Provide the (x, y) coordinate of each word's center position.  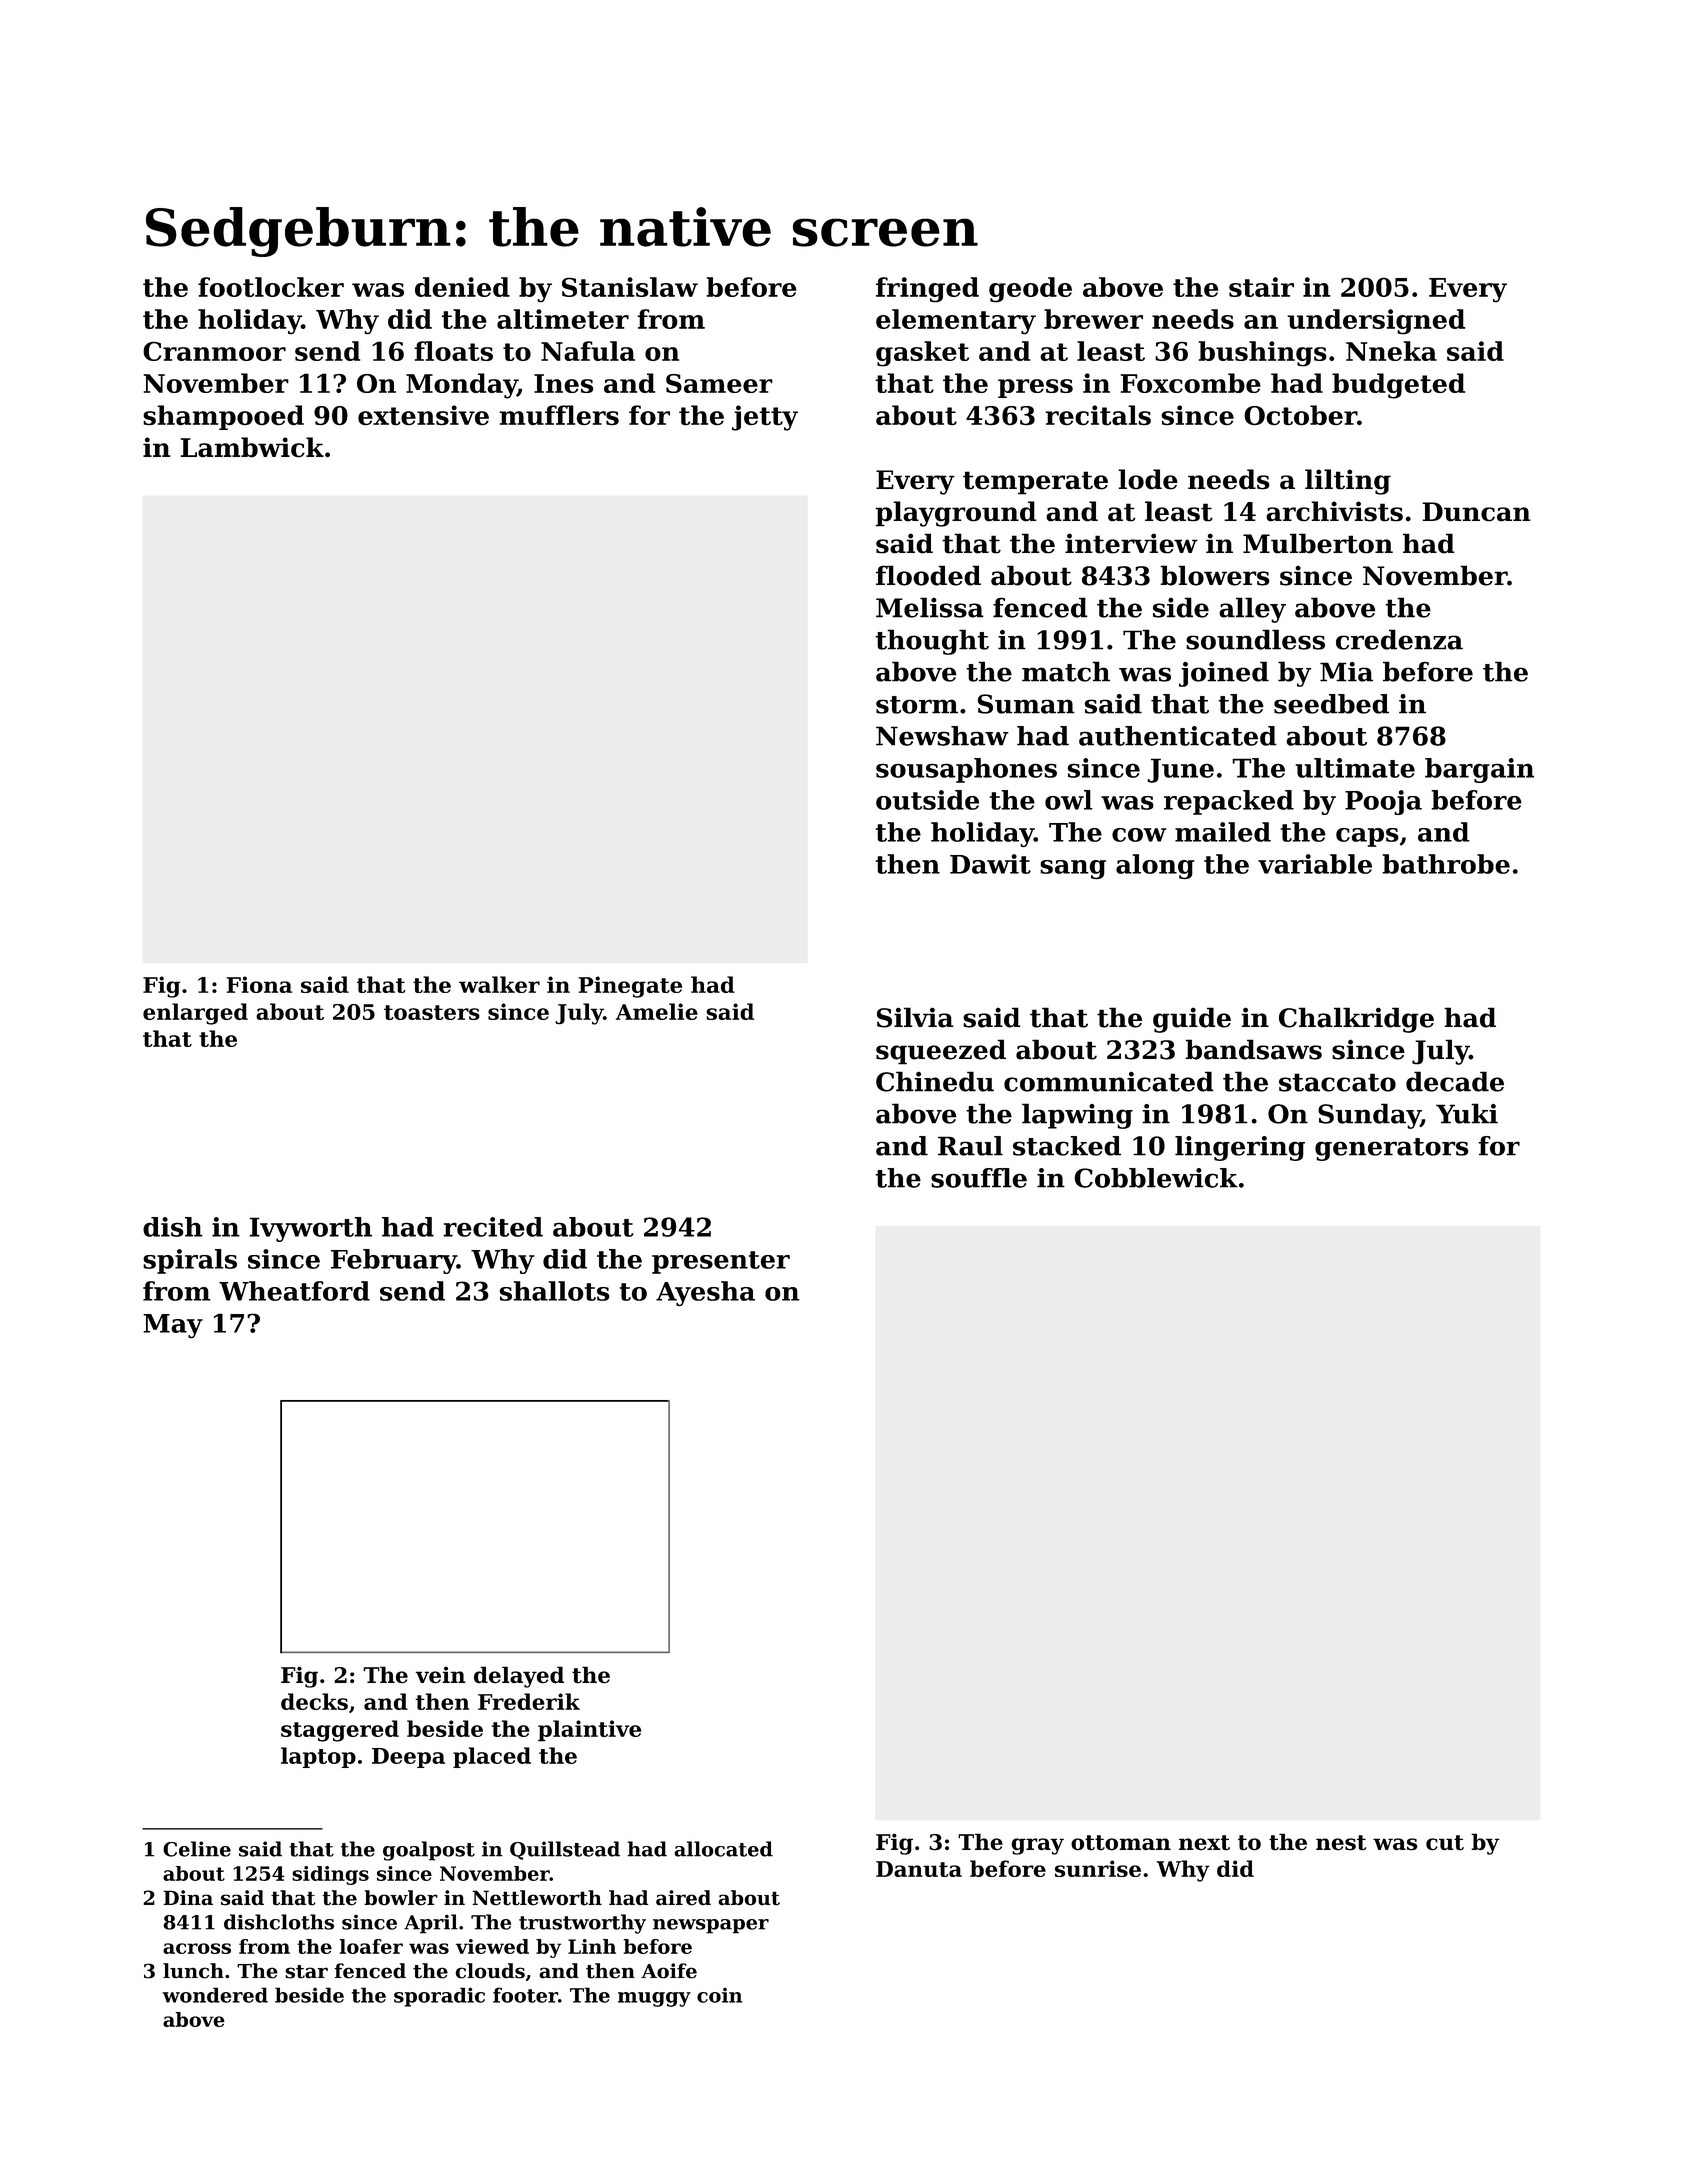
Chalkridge (1356, 1020)
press (1035, 388)
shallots (555, 1291)
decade (1455, 1081)
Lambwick (252, 447)
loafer (371, 1946)
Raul (970, 1146)
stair (1261, 287)
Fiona (259, 984)
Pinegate (630, 987)
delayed (519, 1677)
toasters (432, 1012)
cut (1445, 1843)
